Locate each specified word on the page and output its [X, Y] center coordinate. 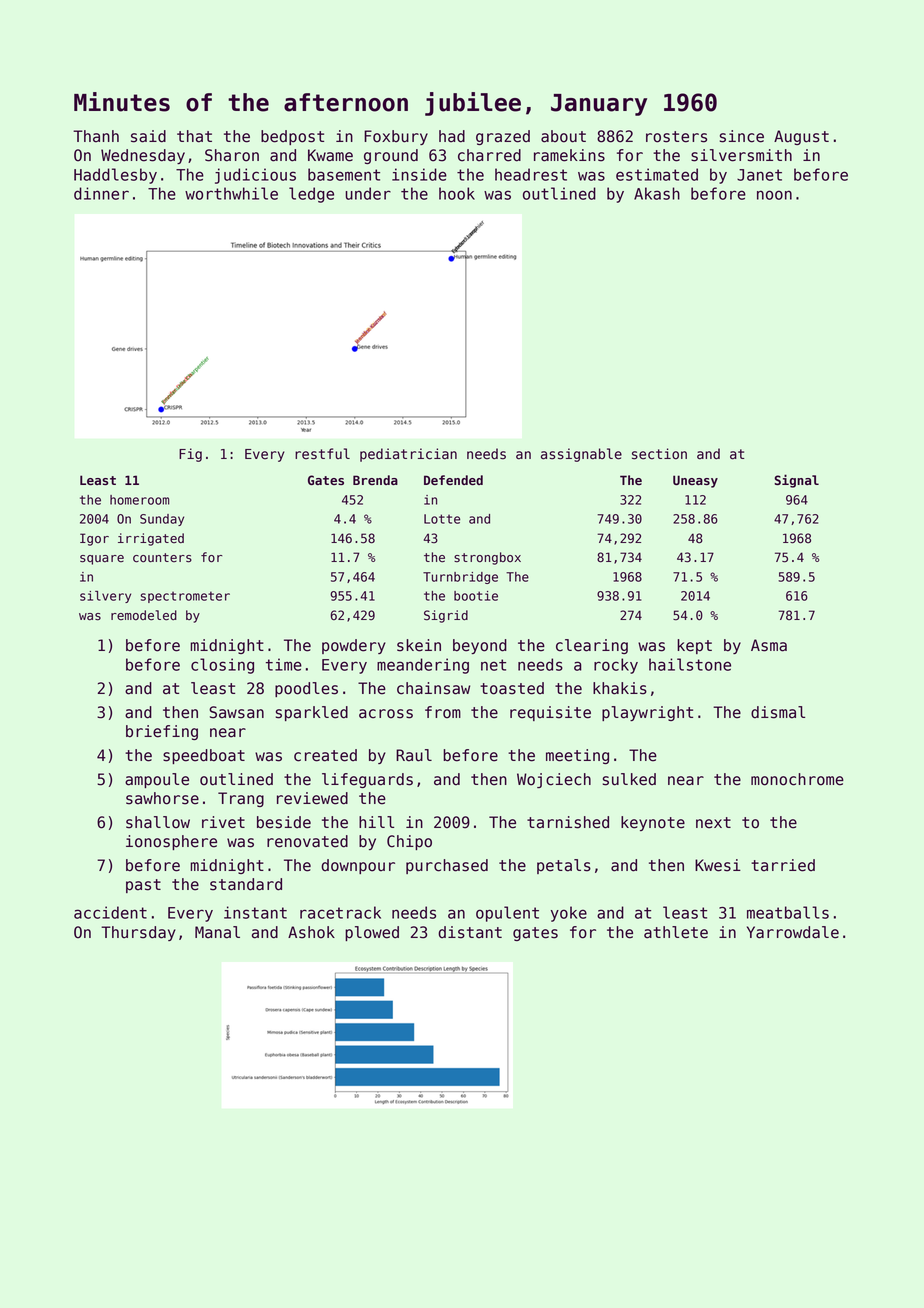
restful [322, 454]
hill [376, 822]
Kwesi [718, 865]
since [742, 136]
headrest [531, 174]
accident [110, 912]
